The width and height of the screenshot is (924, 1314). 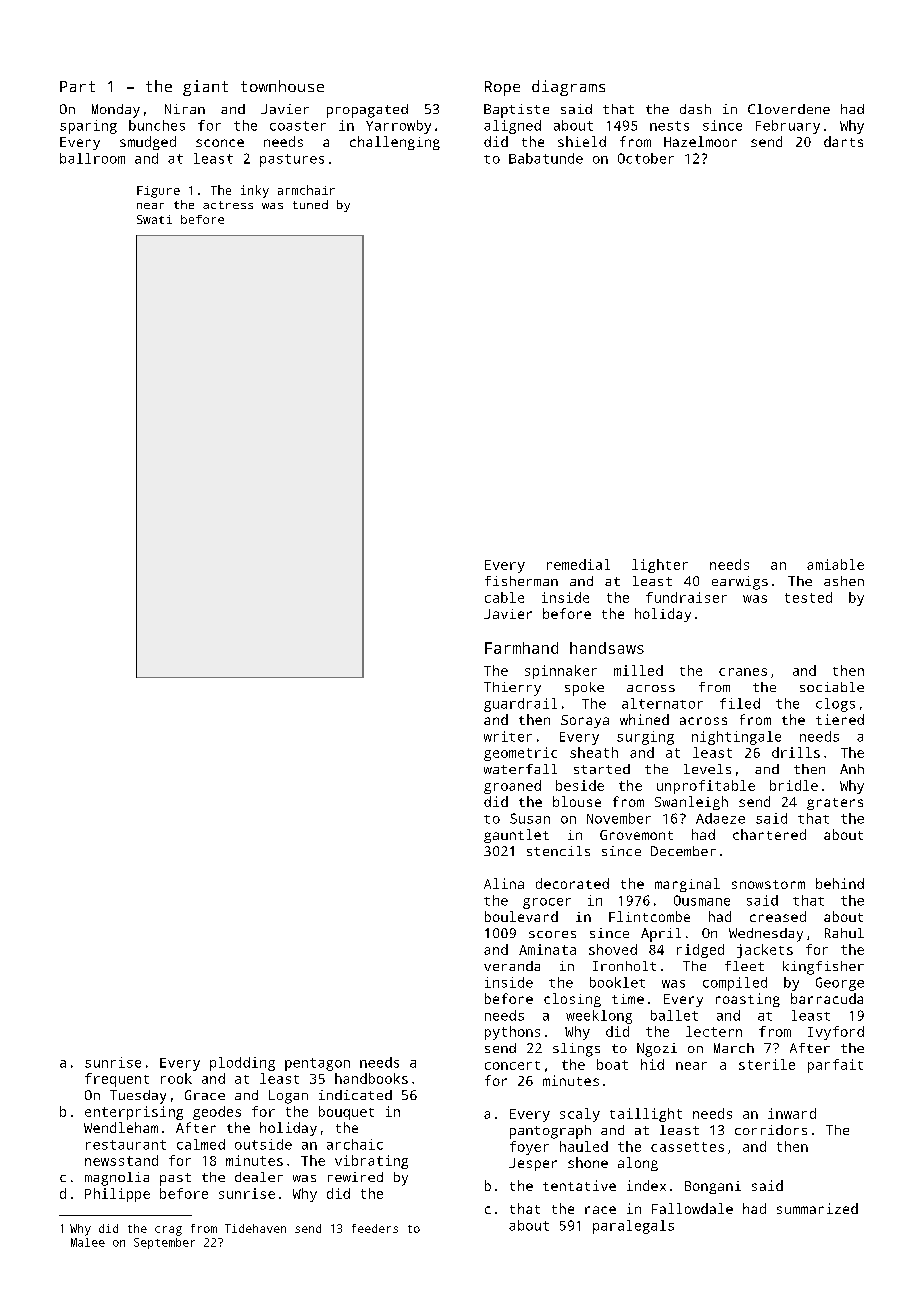 I want to click on Adaeze, so click(x=720, y=818).
